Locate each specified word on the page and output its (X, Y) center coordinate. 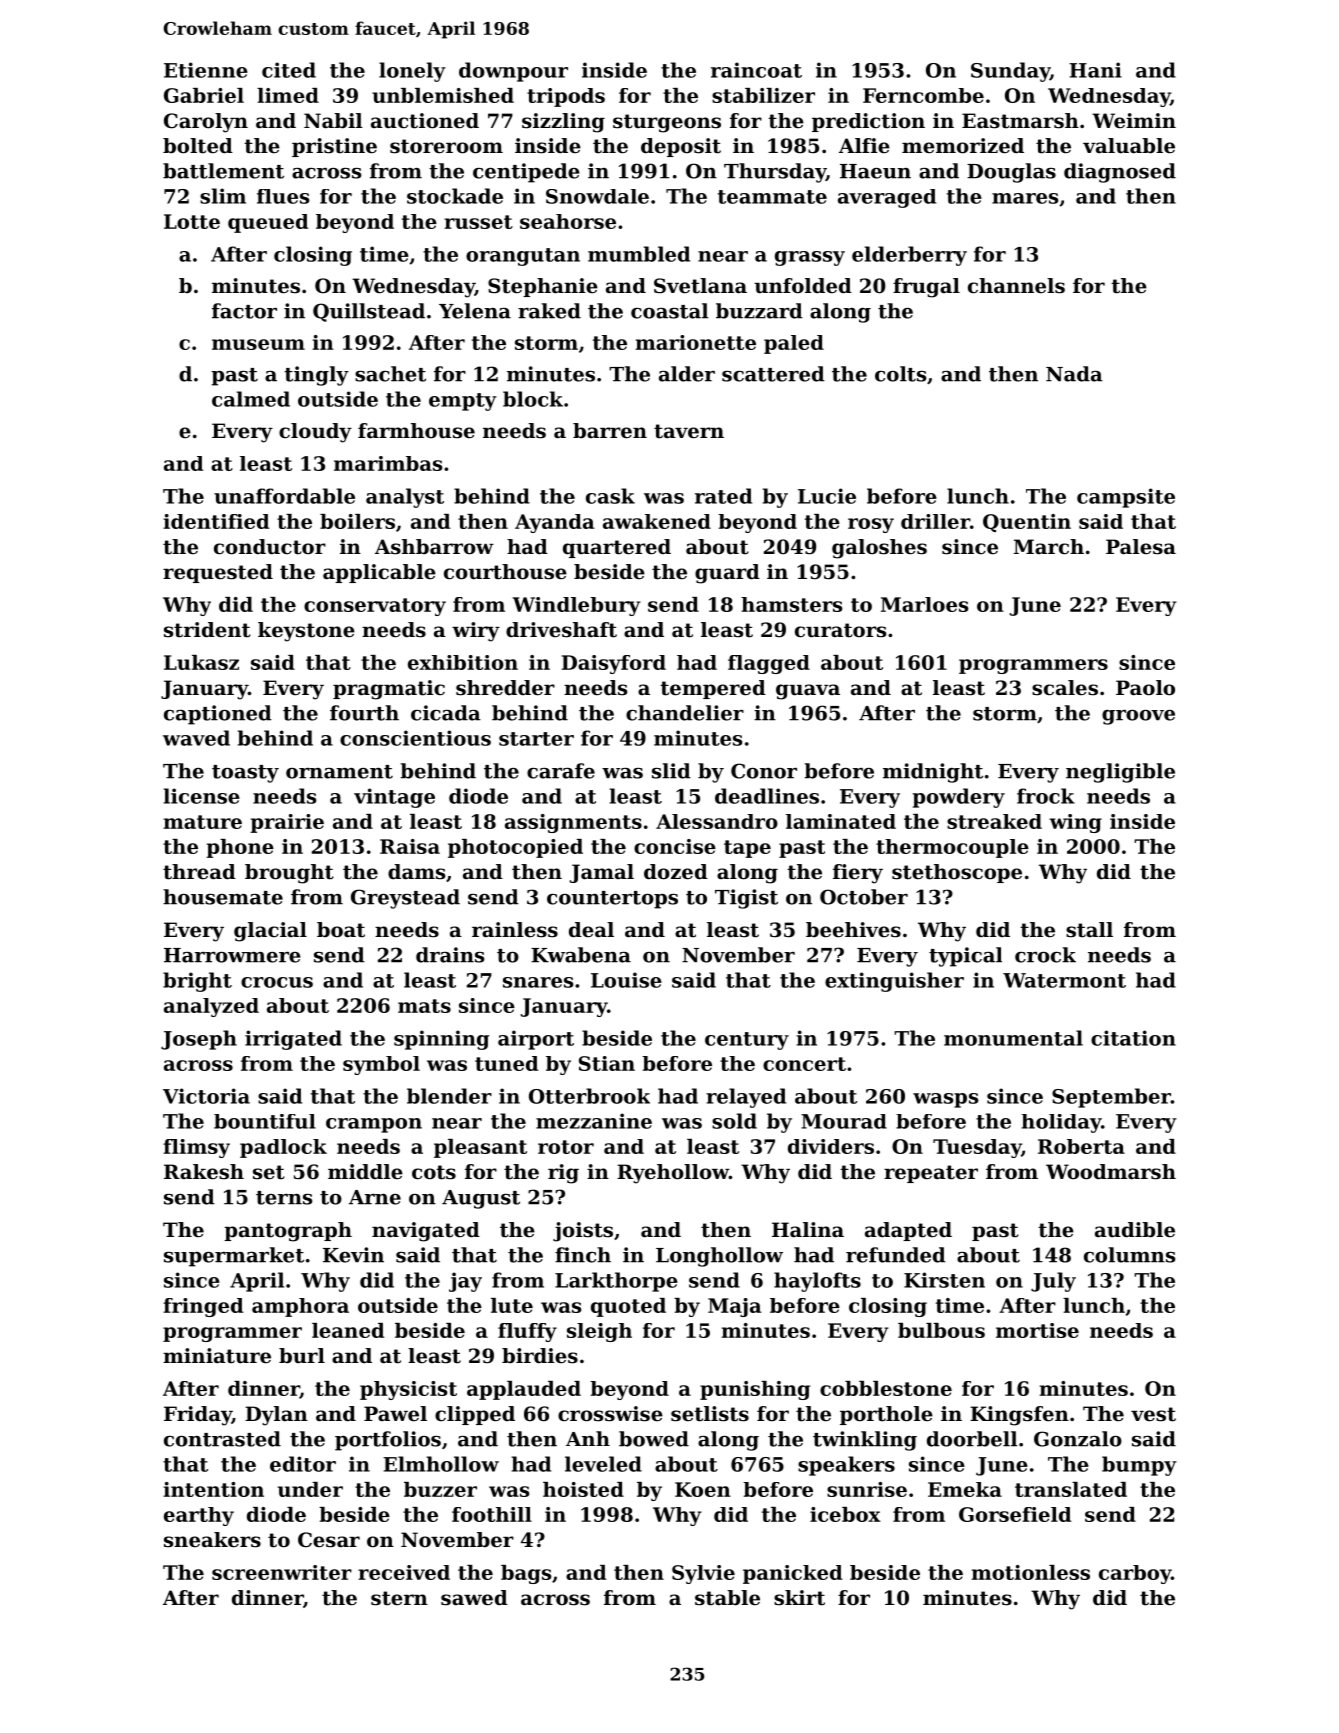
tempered (713, 689)
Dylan (276, 1416)
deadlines (767, 796)
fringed (203, 1307)
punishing (755, 1390)
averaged (887, 198)
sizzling (563, 123)
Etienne (206, 70)
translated (1071, 1489)
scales (1065, 688)
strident (207, 630)
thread (199, 872)
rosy (871, 525)
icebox (845, 1514)
